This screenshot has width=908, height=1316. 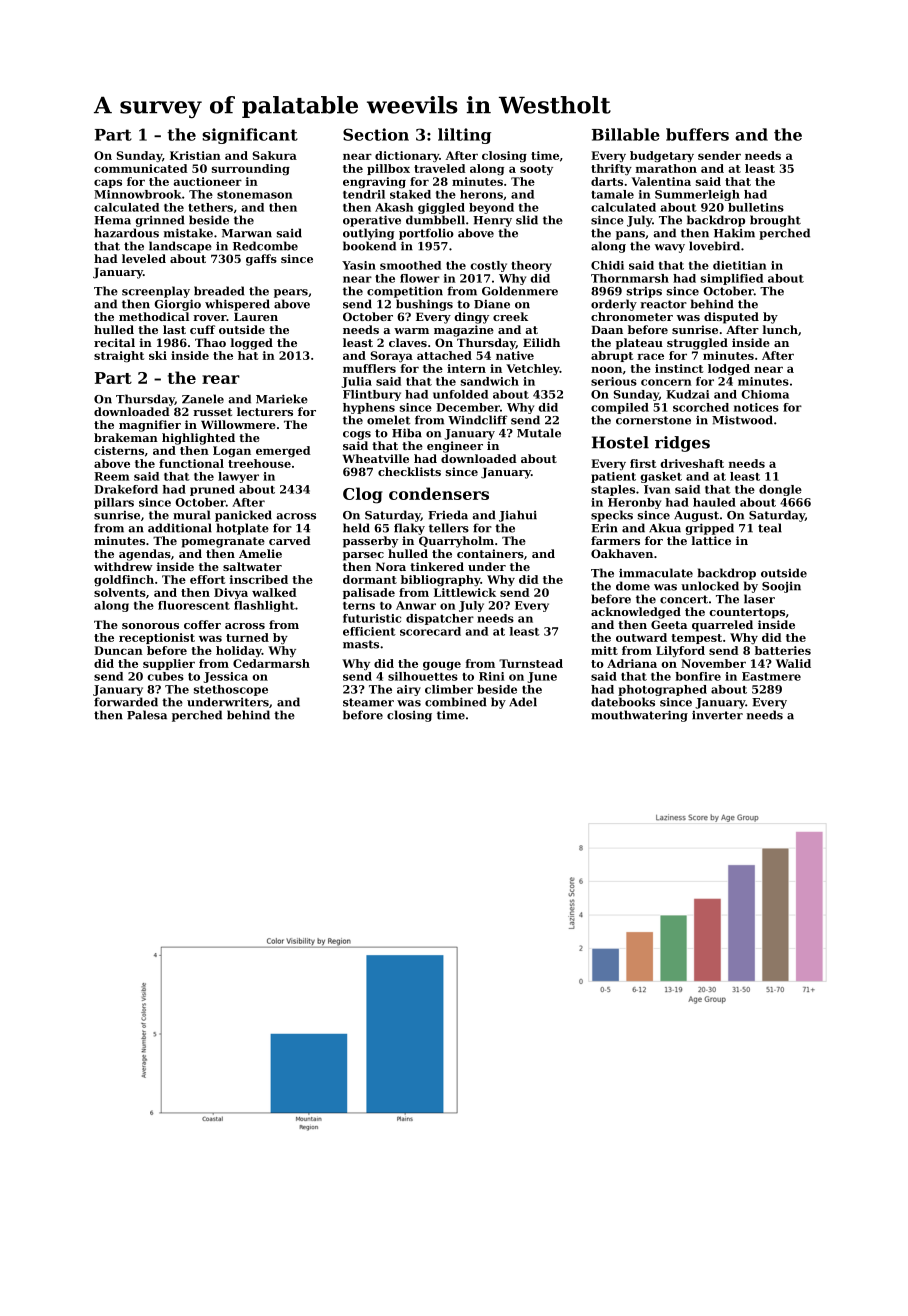 What do you see at coordinates (717, 715) in the screenshot?
I see `inverter` at bounding box center [717, 715].
